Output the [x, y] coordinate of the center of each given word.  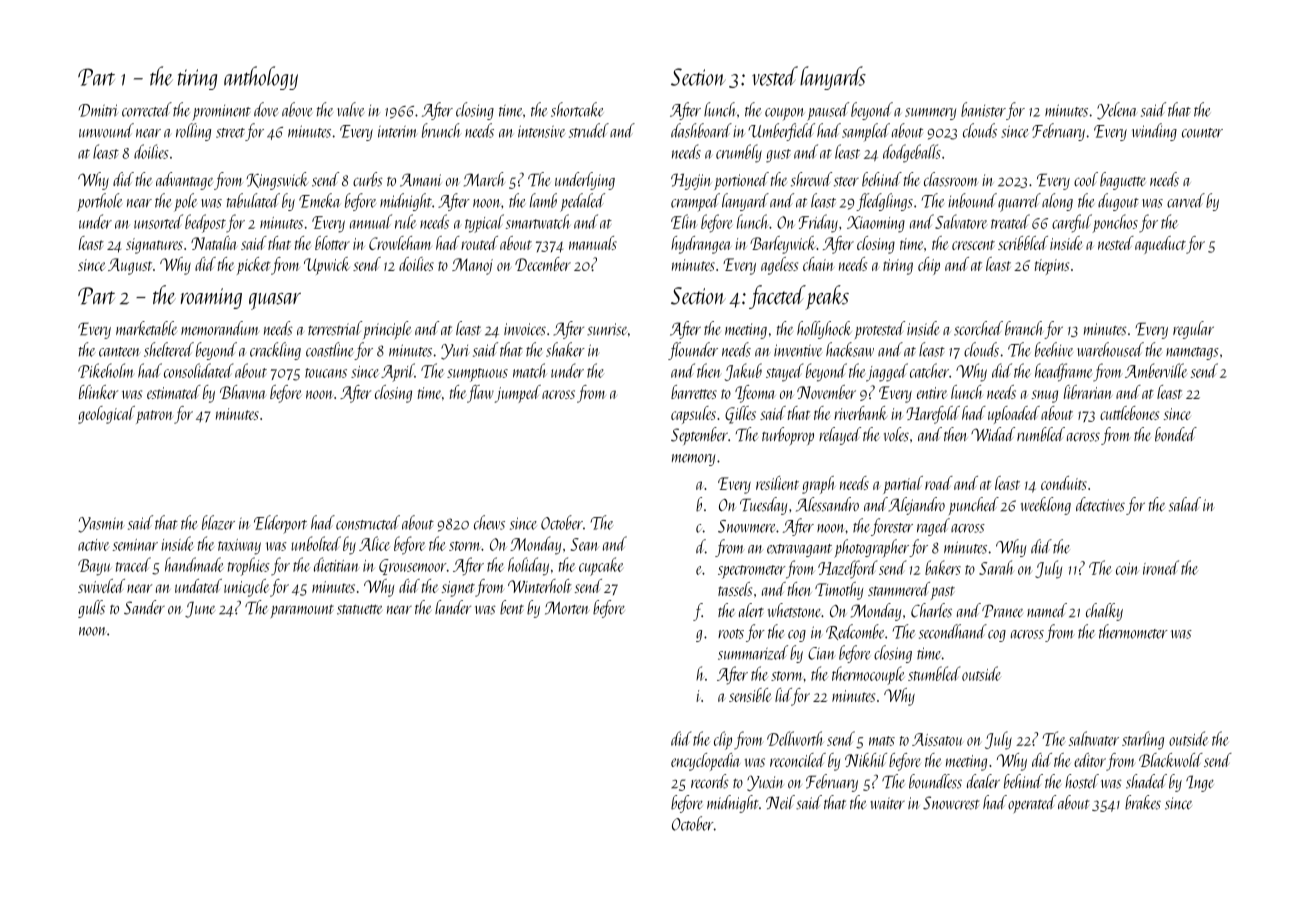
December [543, 264]
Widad [993, 434]
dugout [1118, 202]
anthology [261, 78]
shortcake [577, 109]
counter [1202, 133]
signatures [154, 246]
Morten [567, 608]
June [200, 609]
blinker [98, 392]
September [699, 436]
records [710, 781]
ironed [1161, 567]
